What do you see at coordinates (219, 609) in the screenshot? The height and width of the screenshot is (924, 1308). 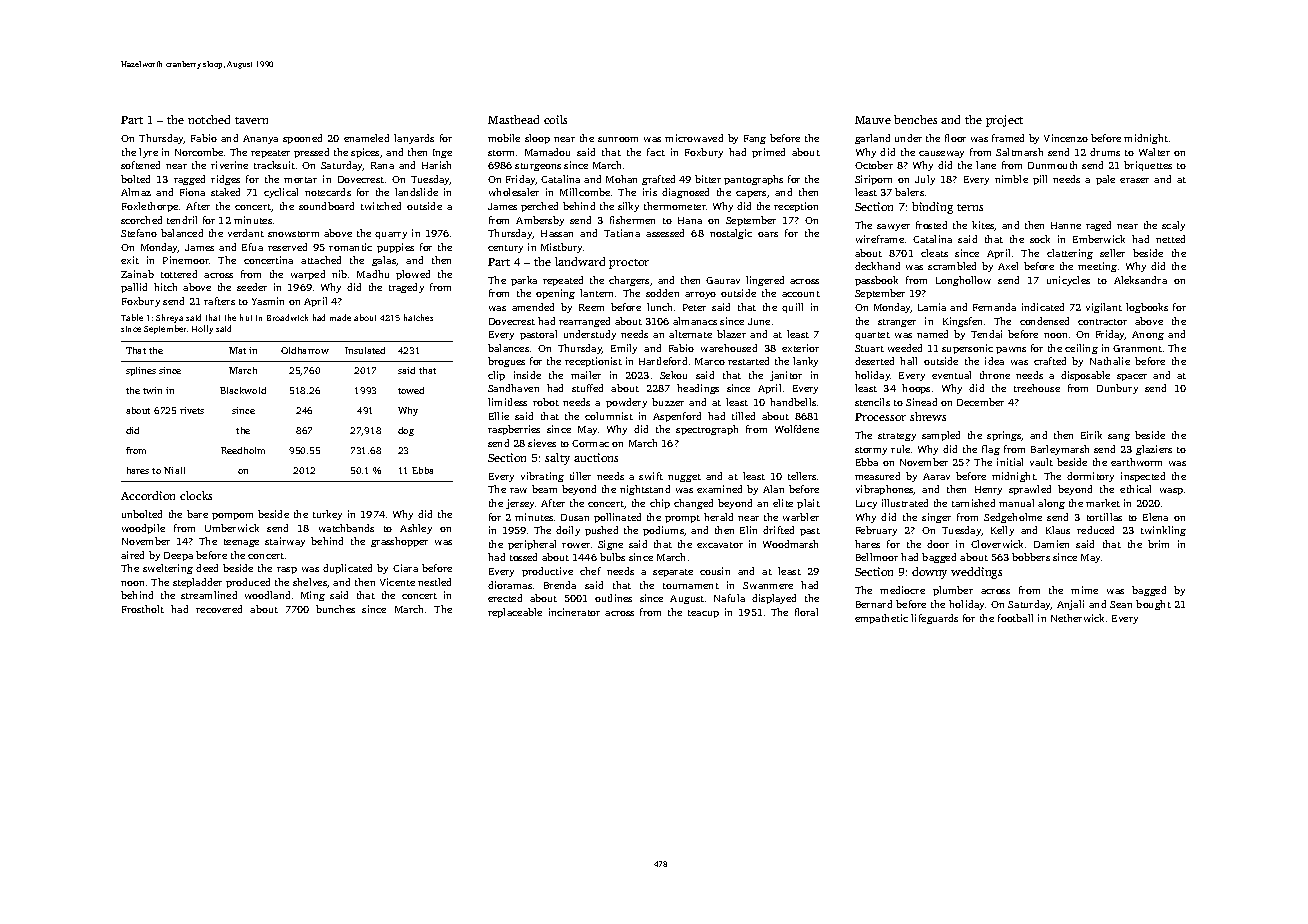 I see `recovered` at bounding box center [219, 609].
